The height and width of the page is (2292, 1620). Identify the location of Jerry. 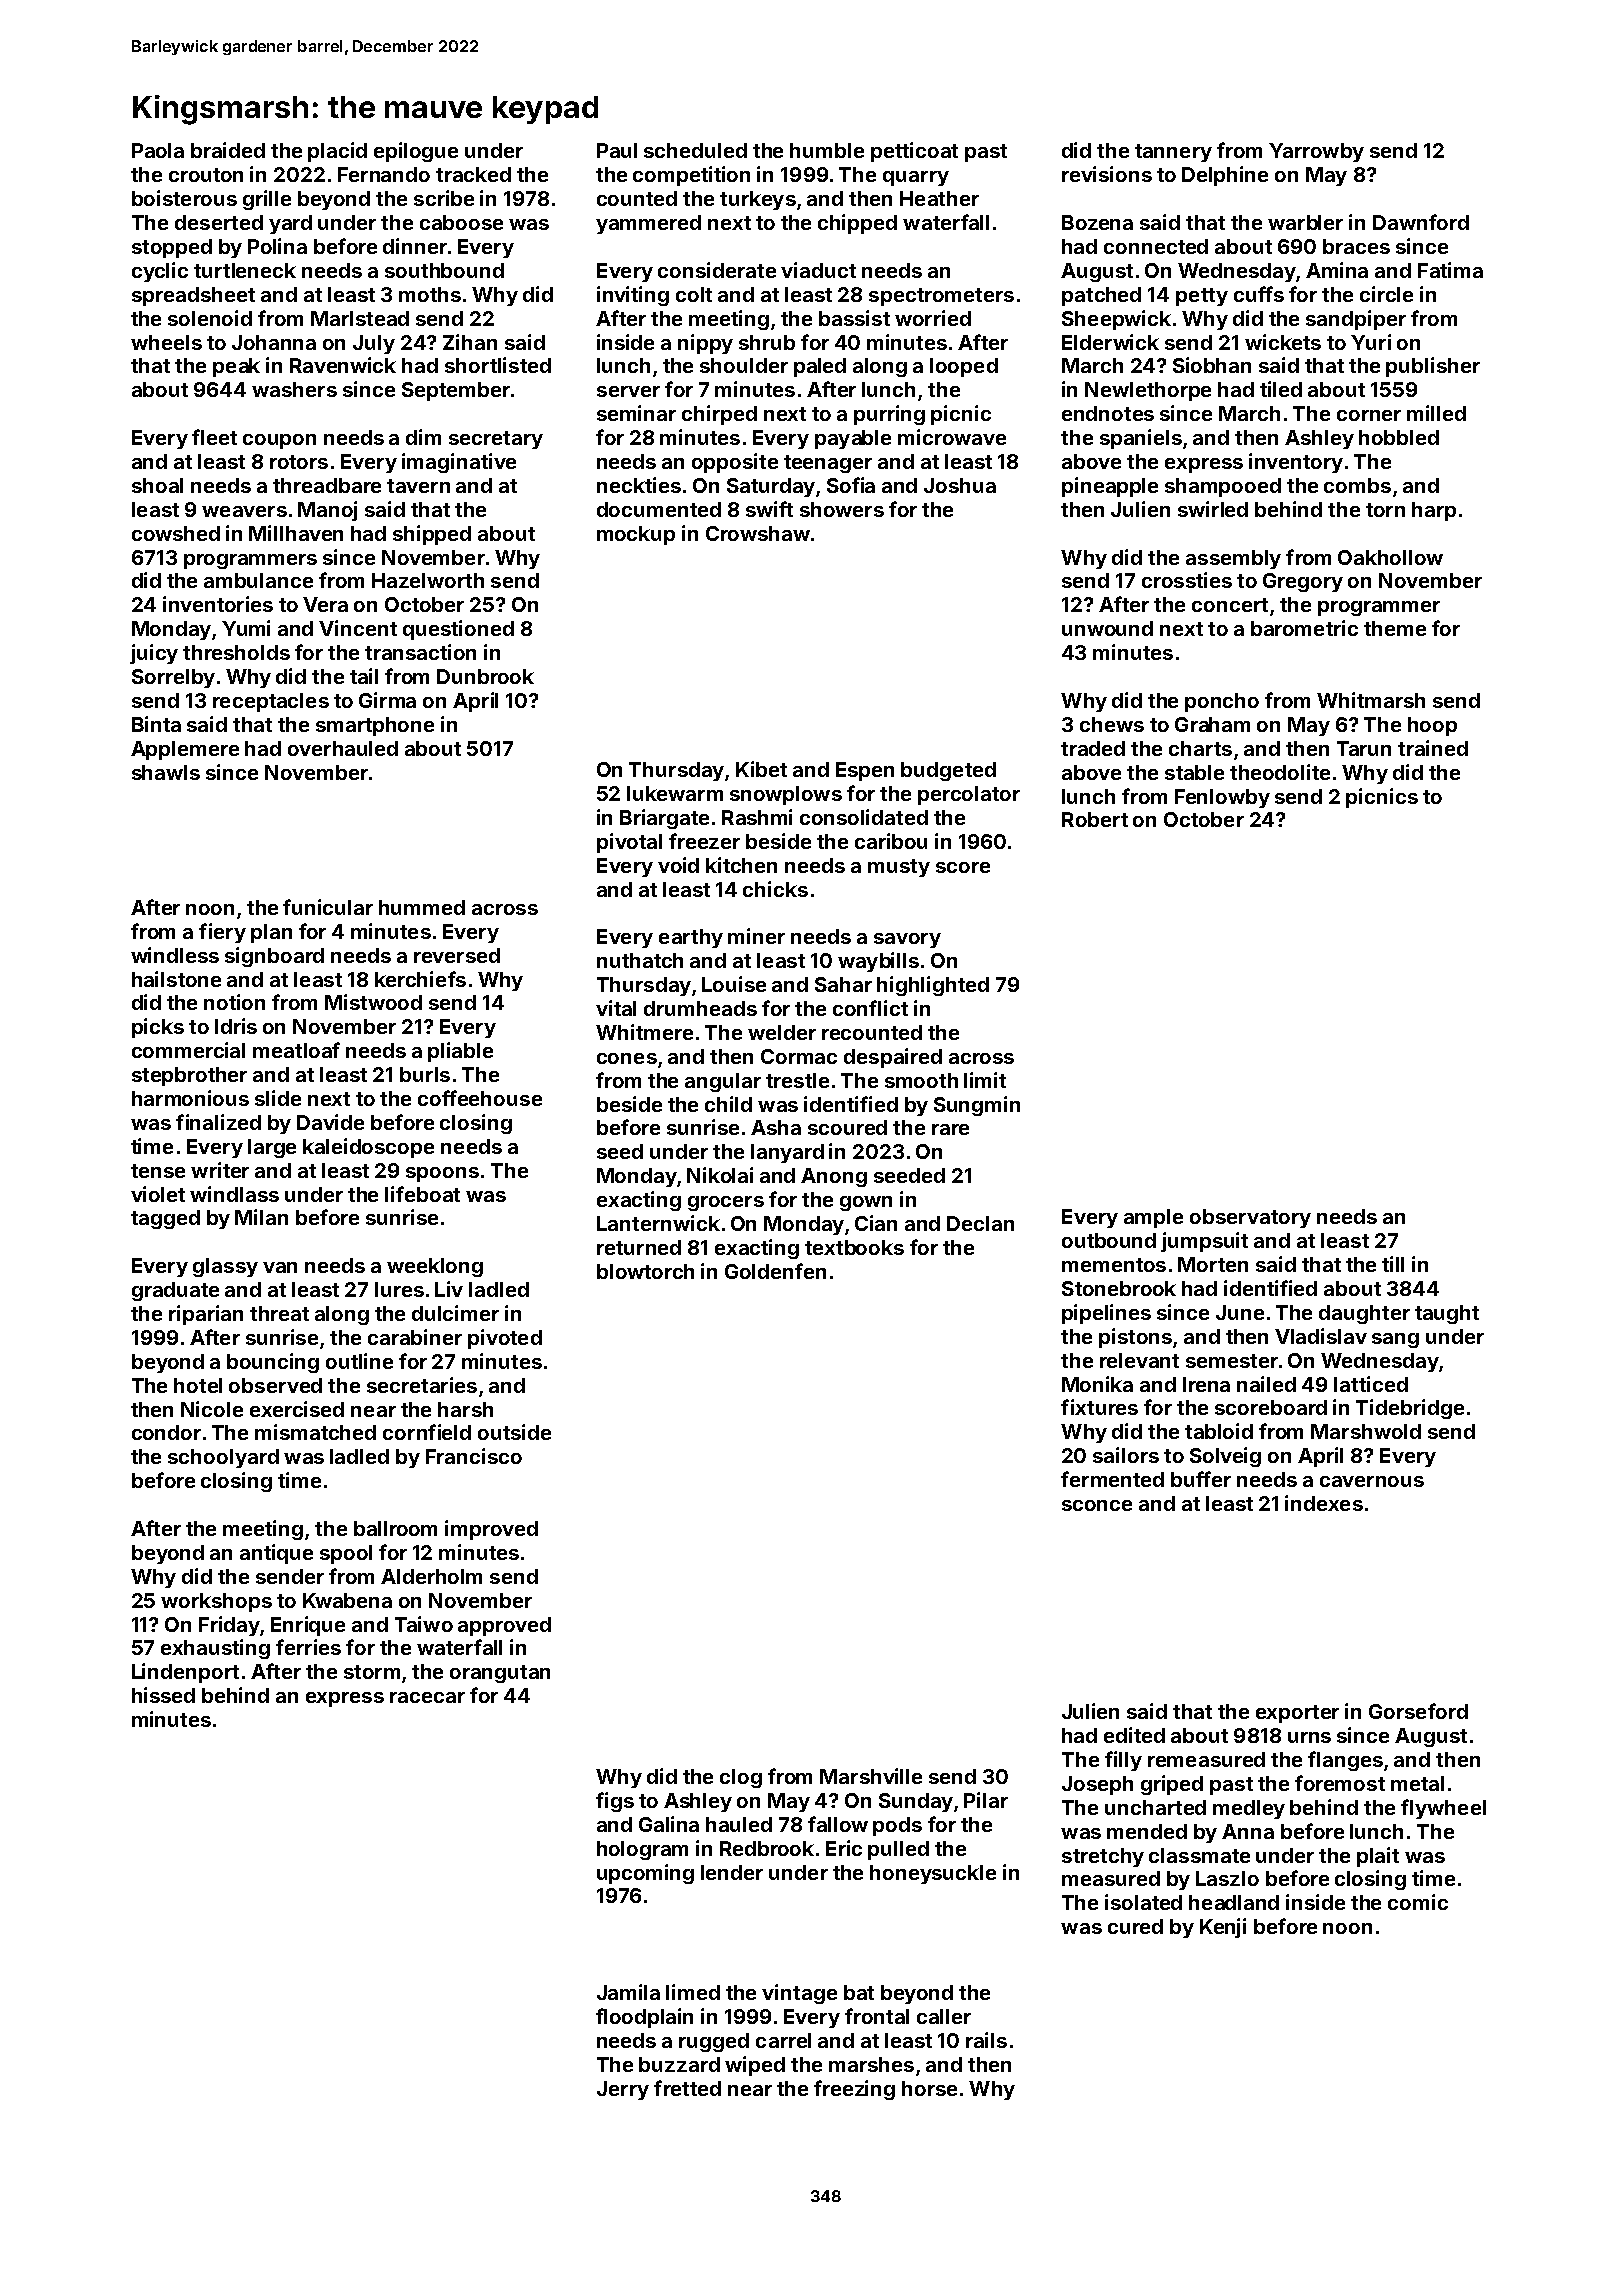
(623, 2090).
